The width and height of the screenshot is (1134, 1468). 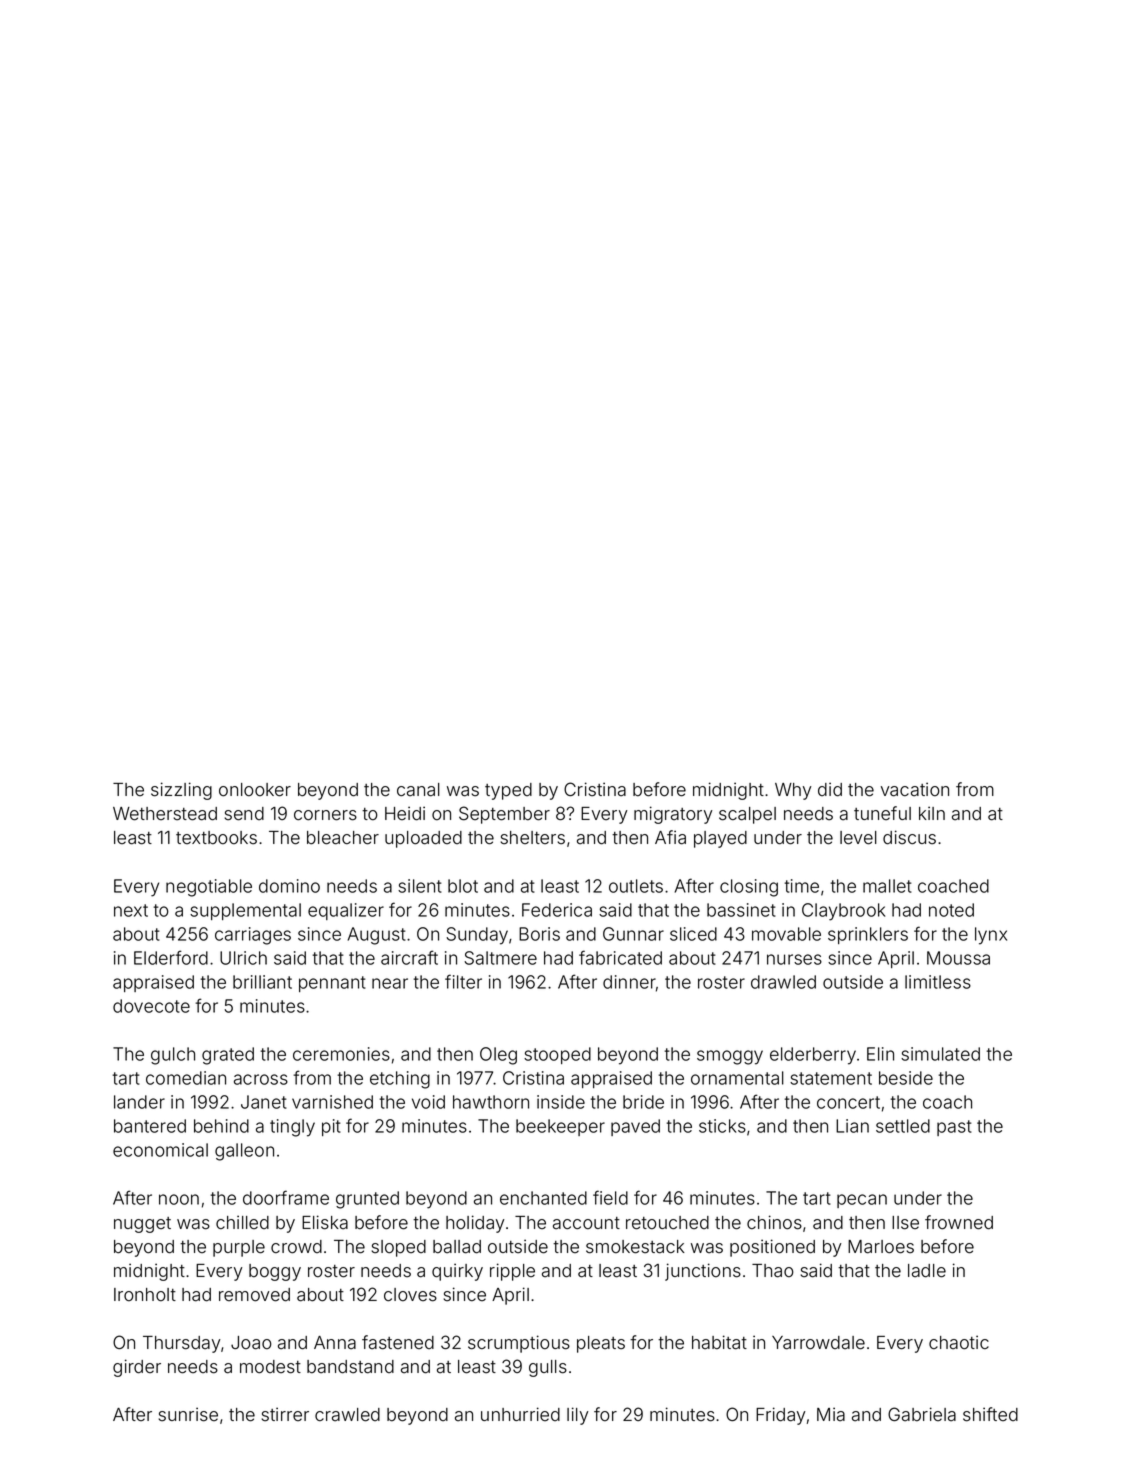 I want to click on Anna, so click(x=335, y=1343).
